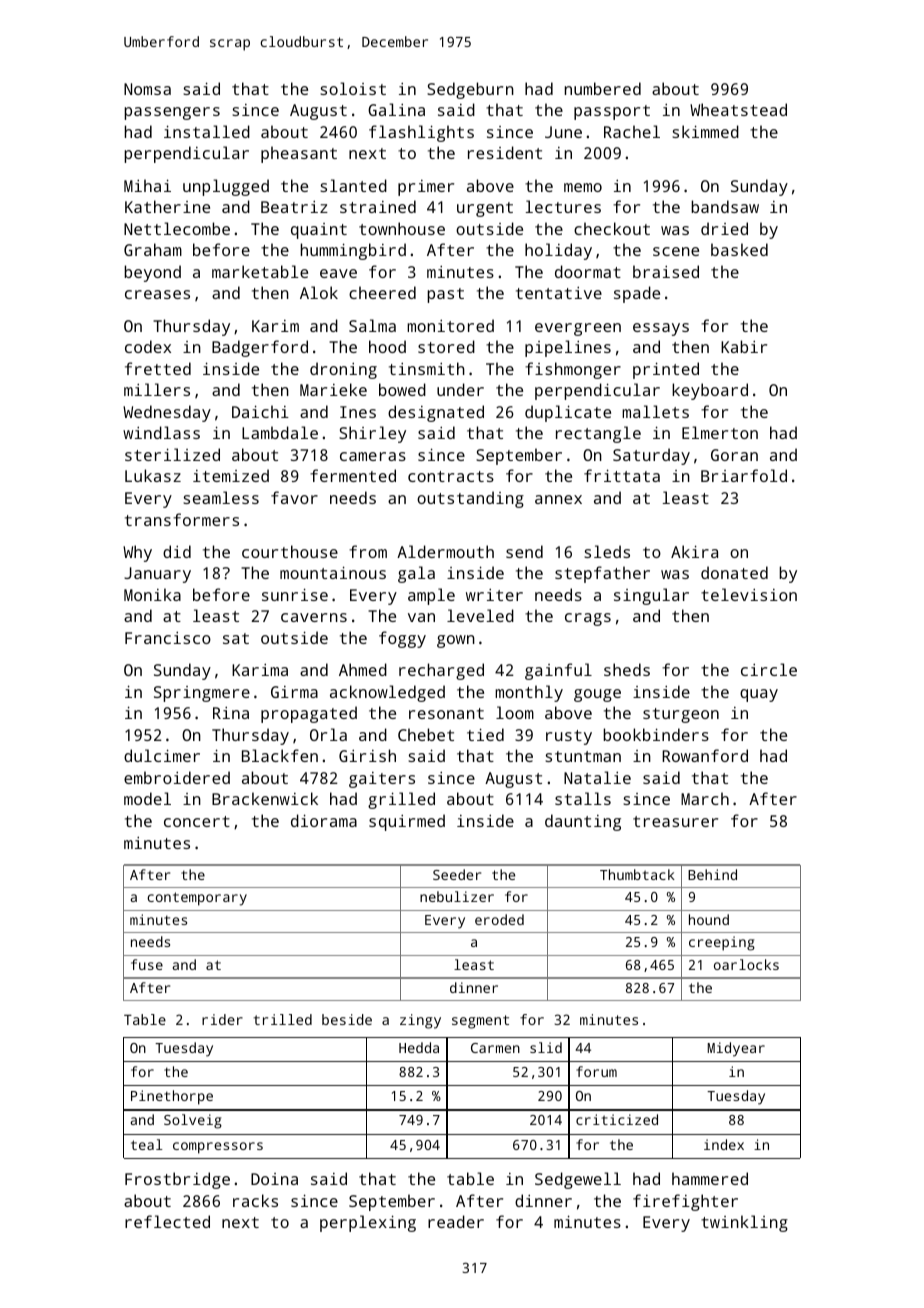 The width and height of the screenshot is (924, 1308). I want to click on Wheatstead, so click(738, 109).
